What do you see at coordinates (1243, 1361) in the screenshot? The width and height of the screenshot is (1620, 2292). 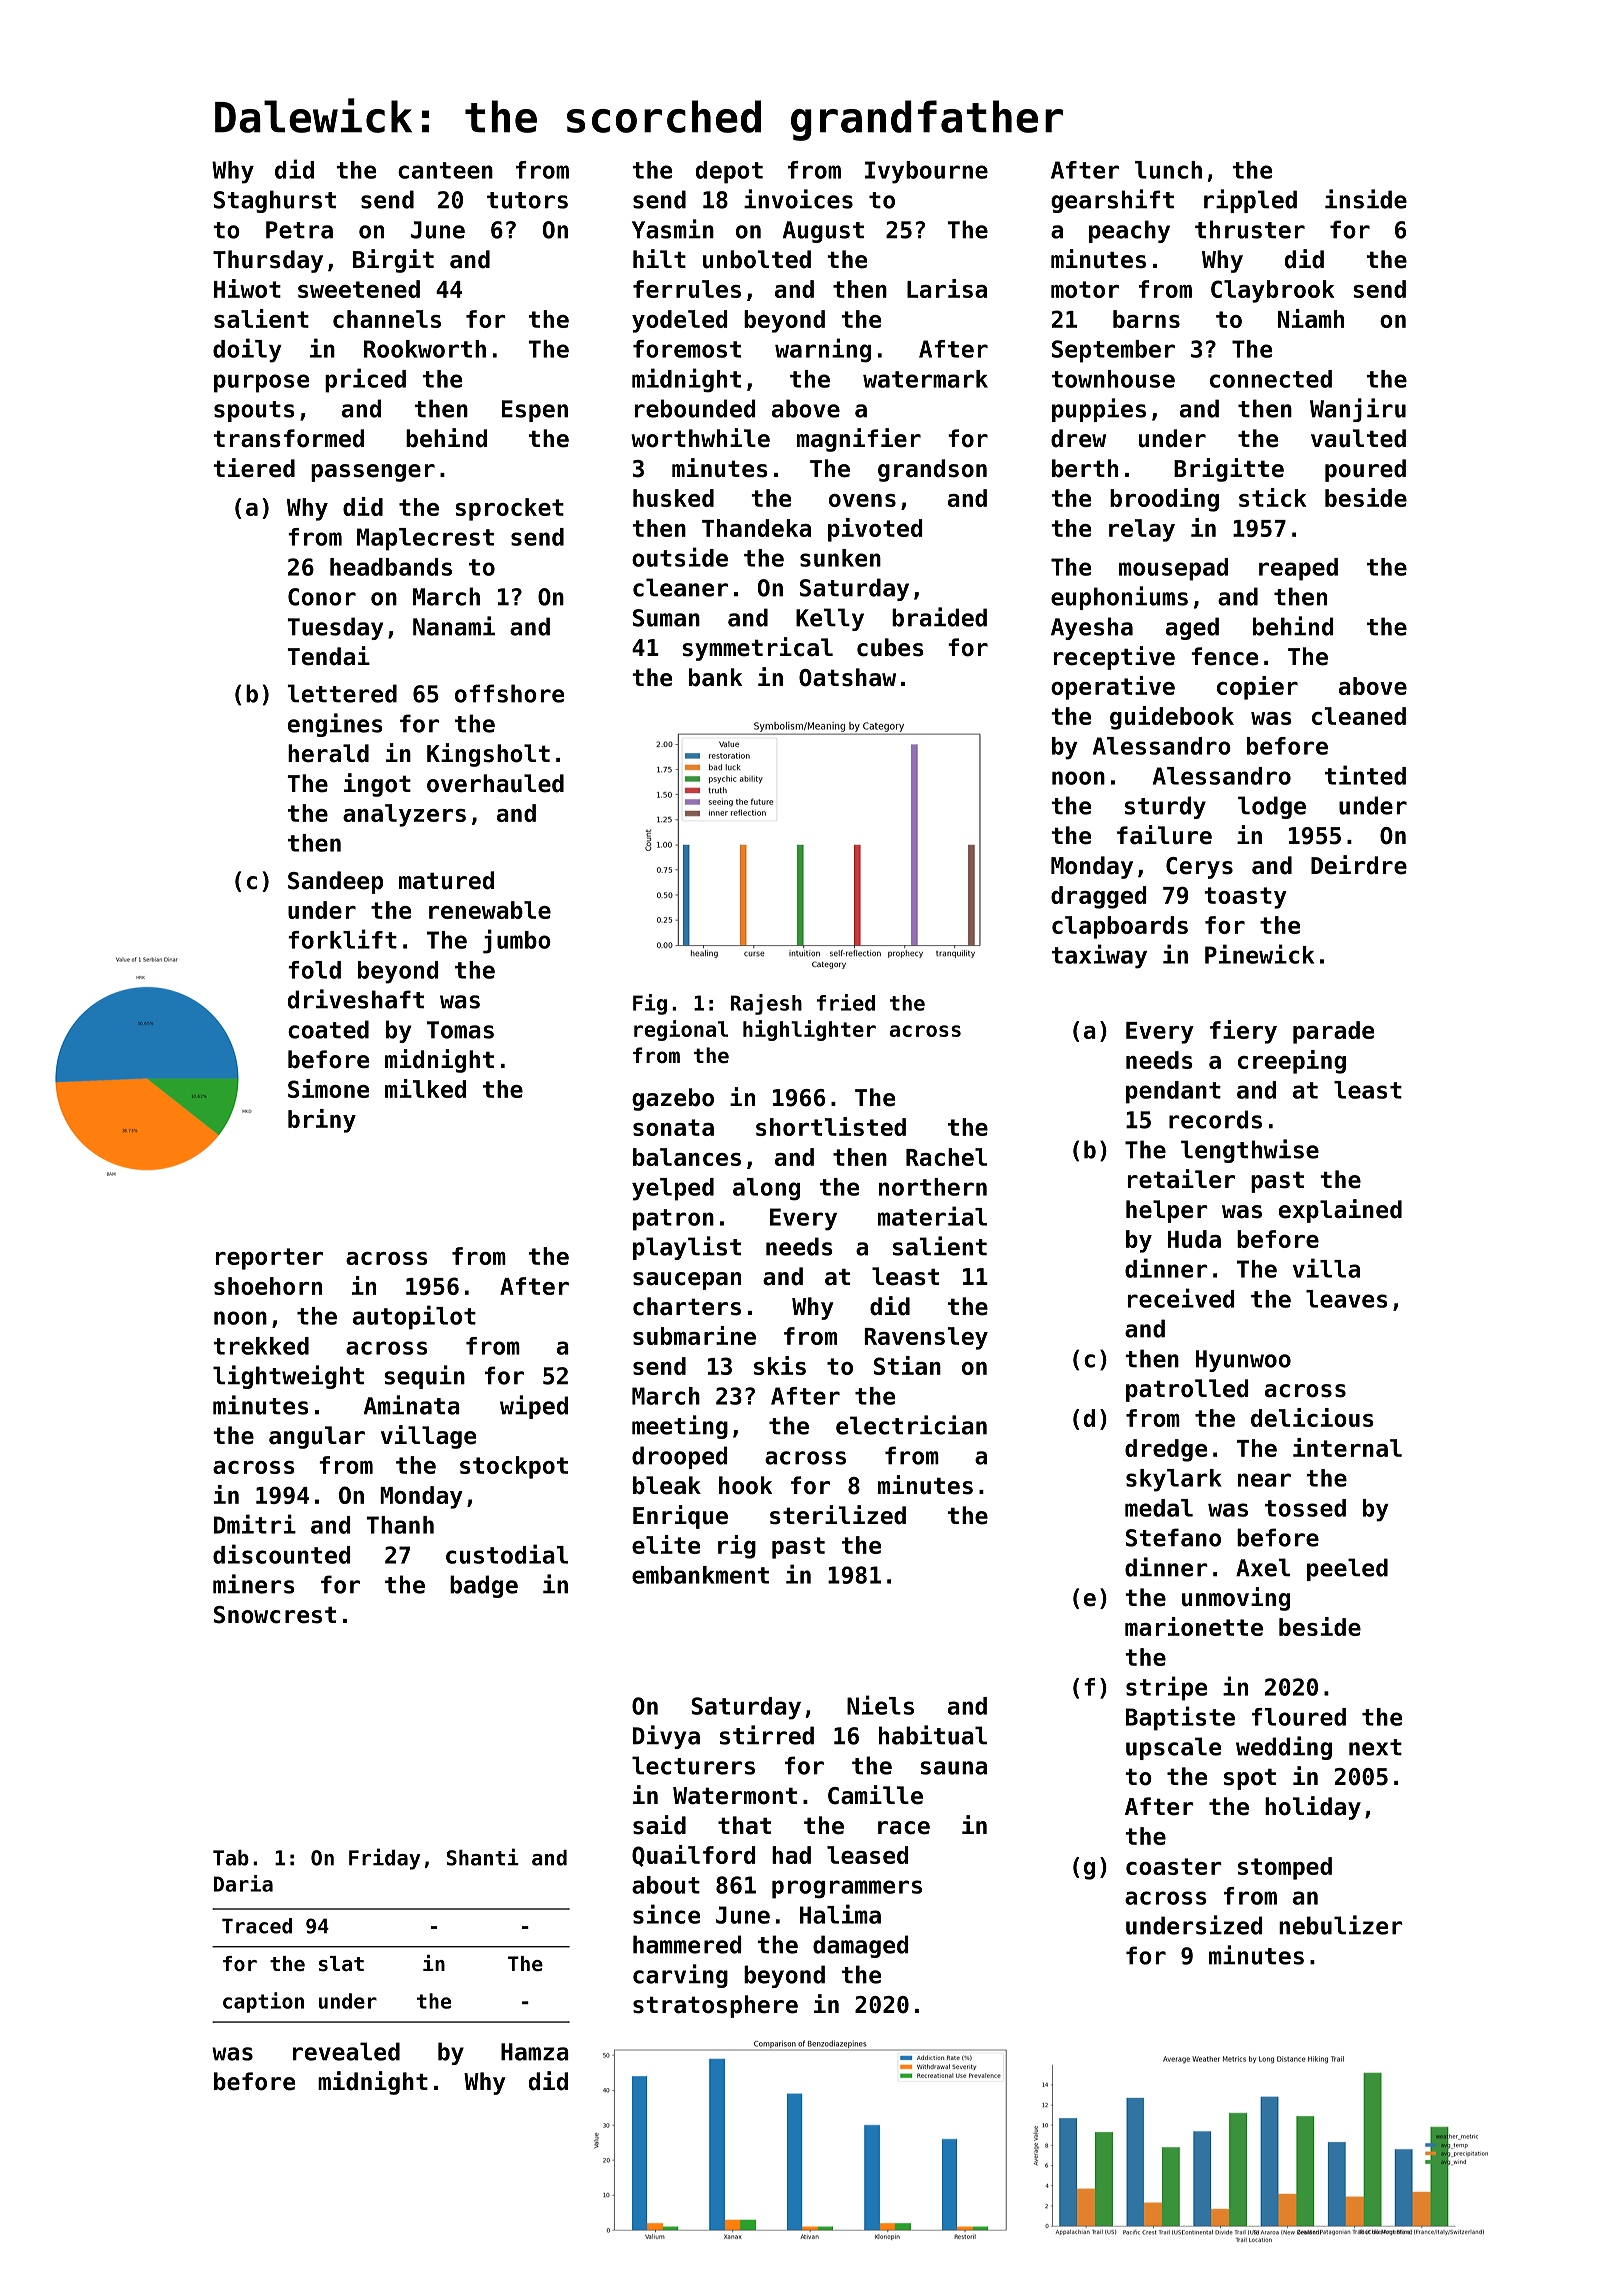 I see `Hyunwoo` at bounding box center [1243, 1361].
